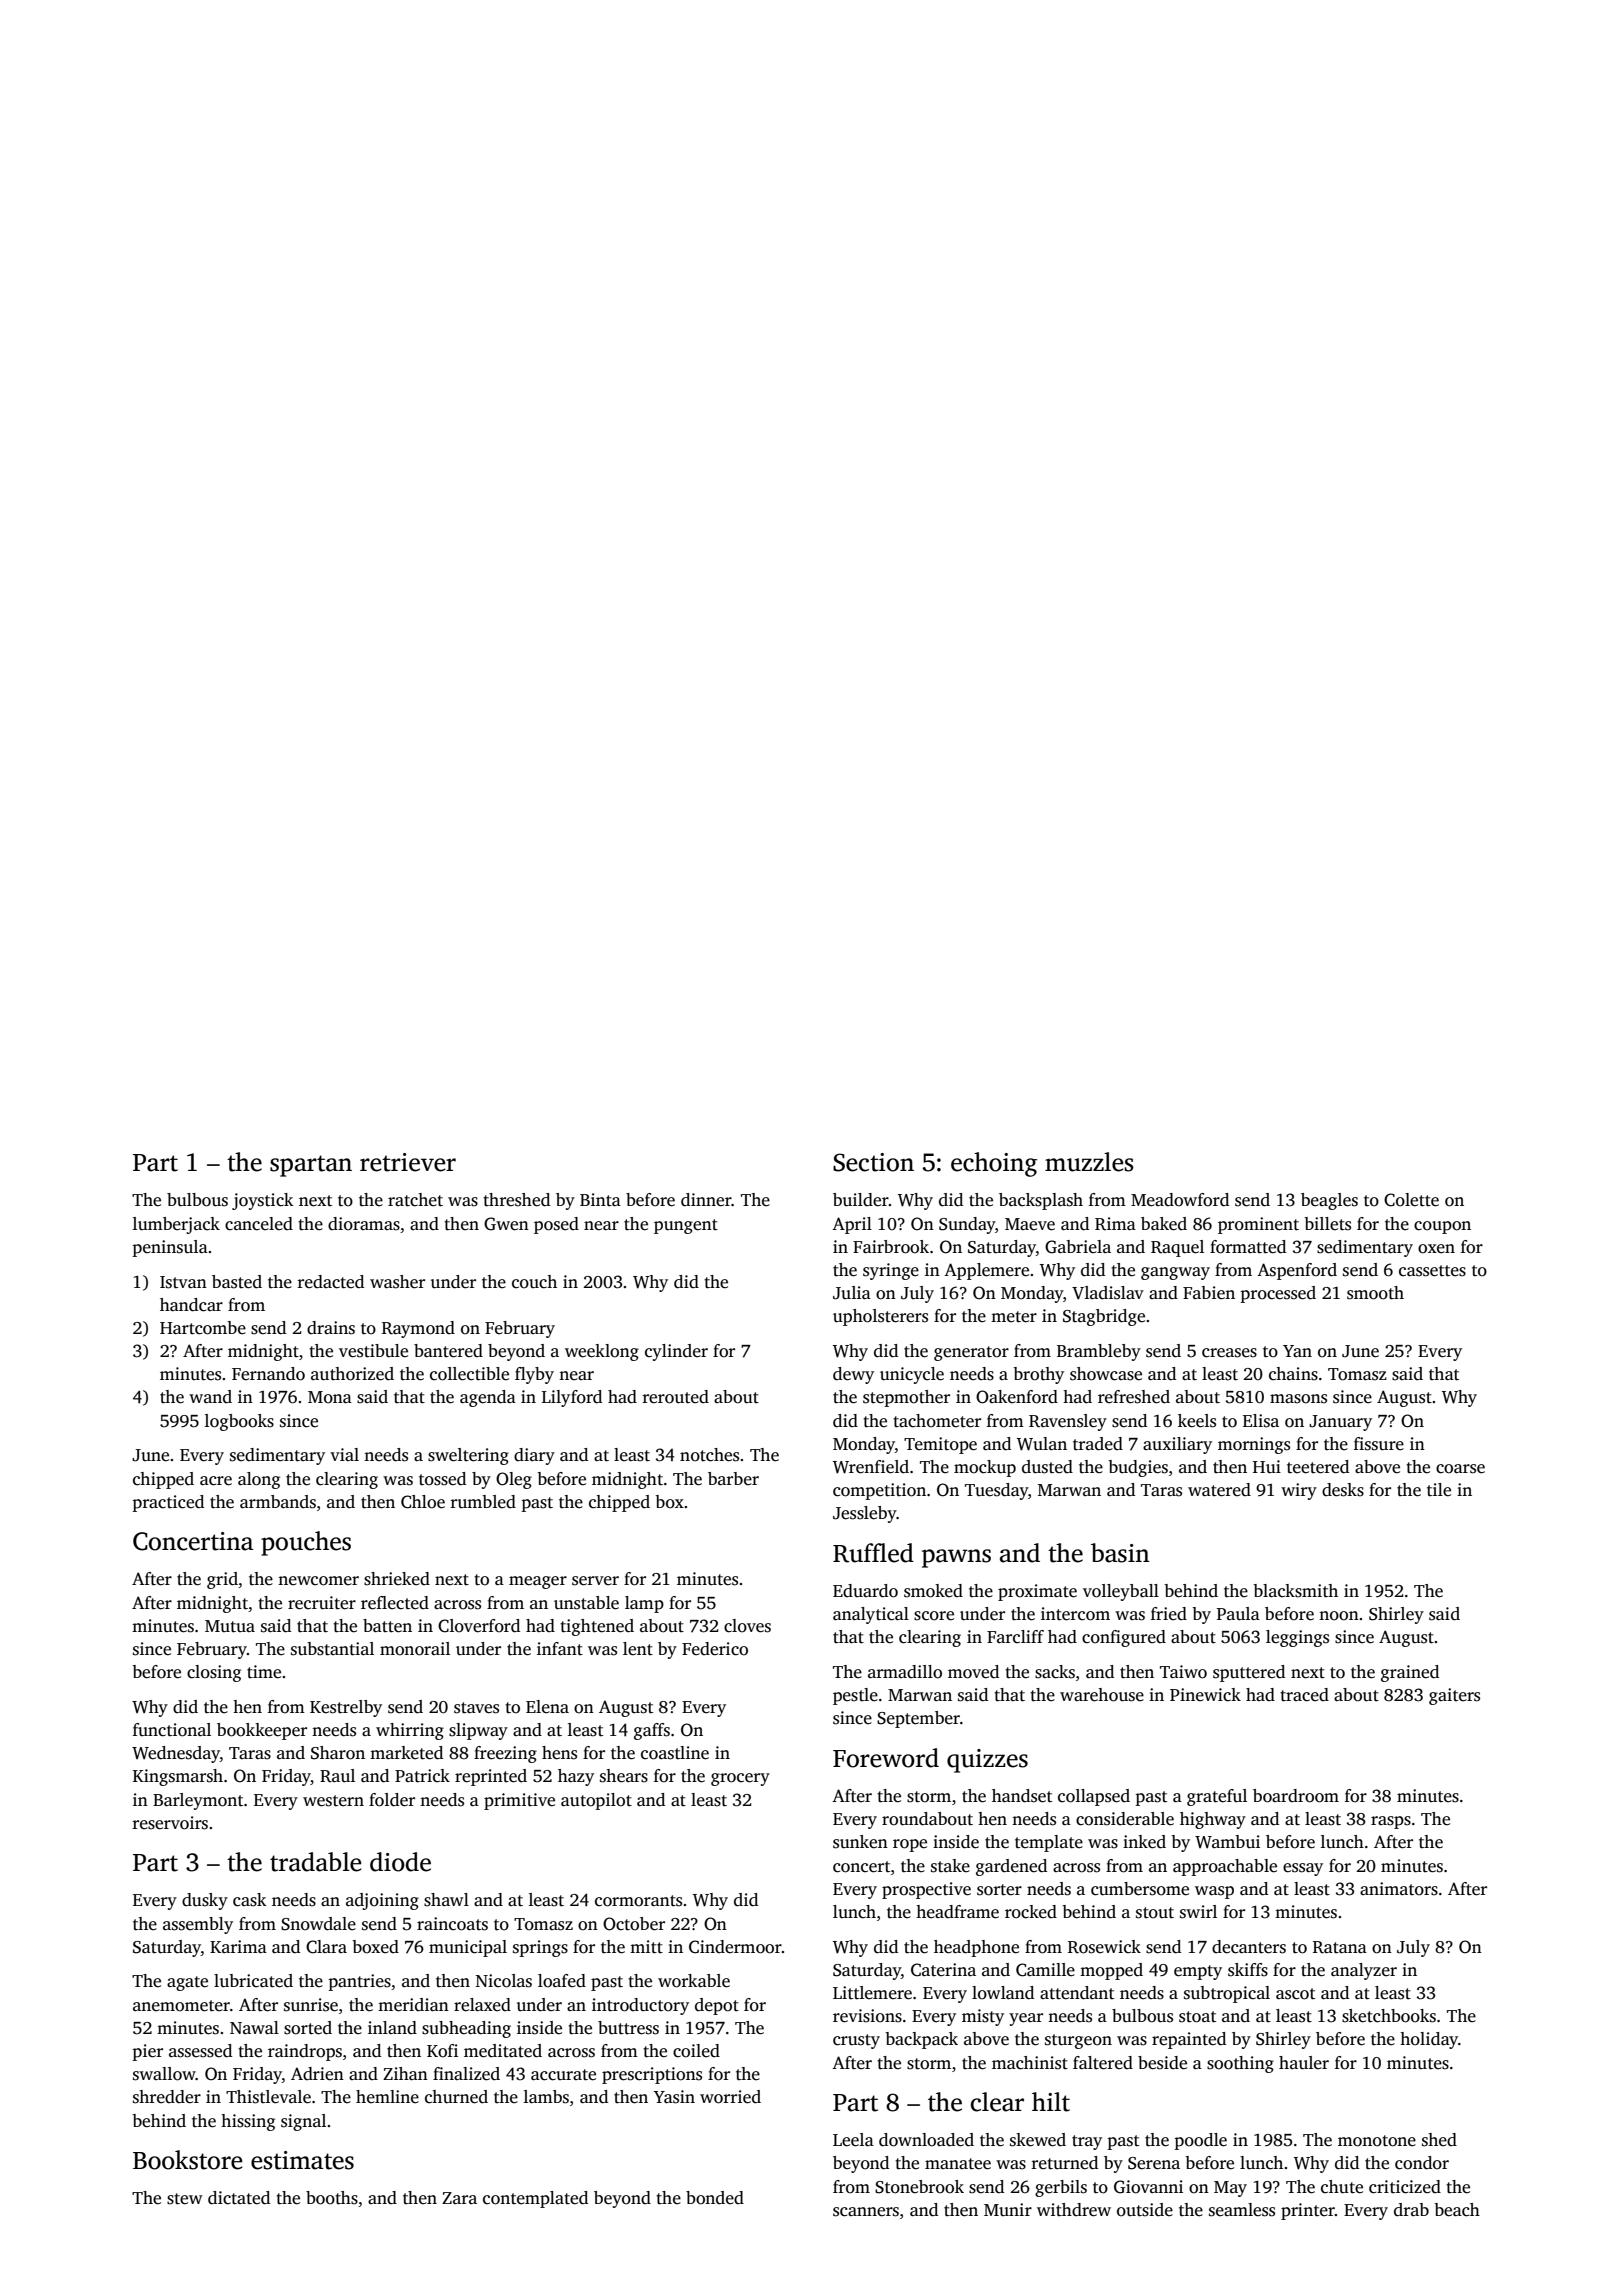  Describe the element at coordinates (338, 1753) in the screenshot. I see `Sharon` at that location.
